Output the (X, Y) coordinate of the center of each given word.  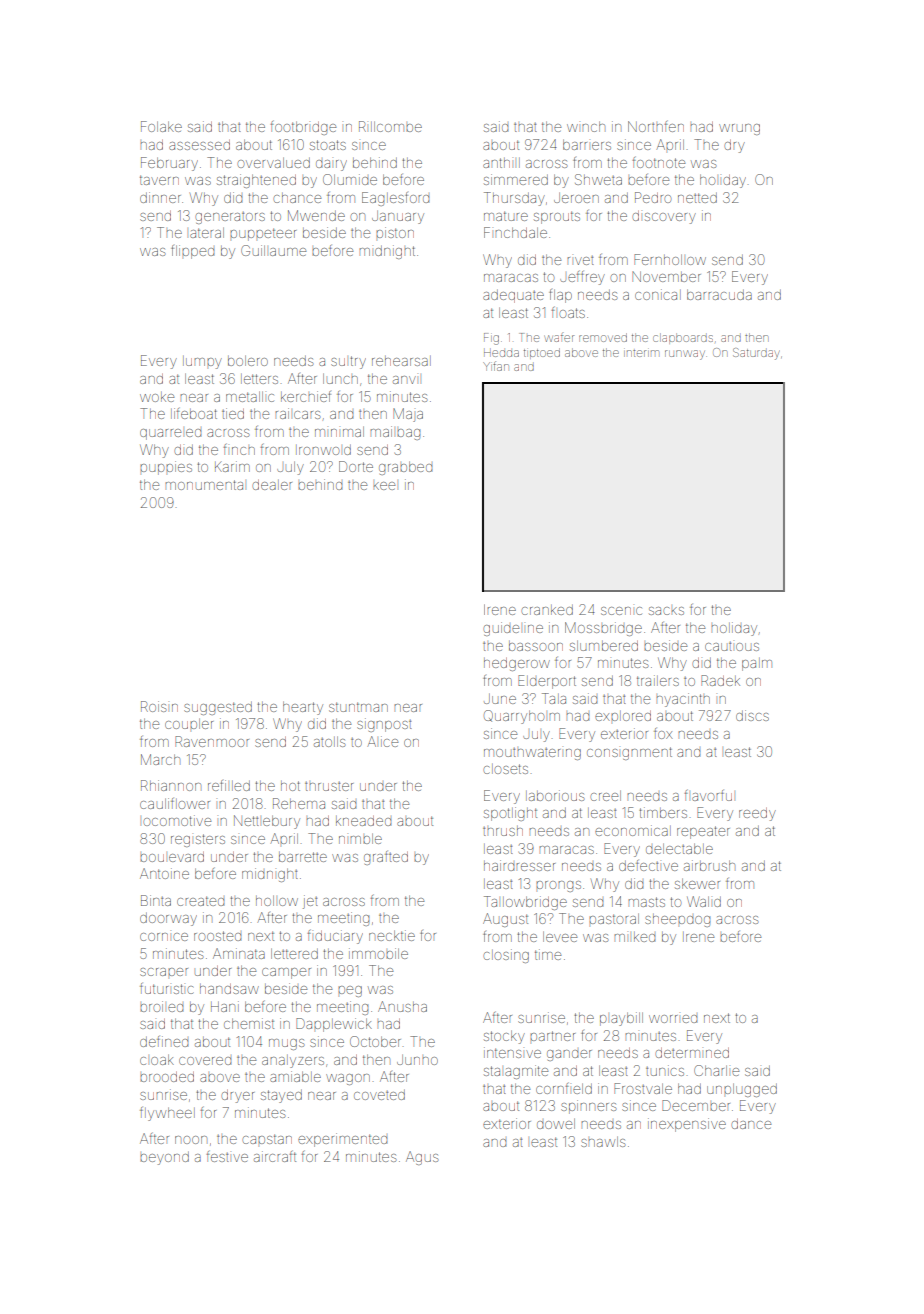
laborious (555, 795)
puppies (166, 468)
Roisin (159, 706)
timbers (663, 812)
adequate (513, 296)
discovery (664, 217)
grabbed (405, 468)
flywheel (167, 1114)
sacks (666, 611)
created (200, 901)
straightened (256, 181)
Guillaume (273, 250)
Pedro (653, 197)
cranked (547, 610)
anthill (501, 163)
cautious (732, 646)
